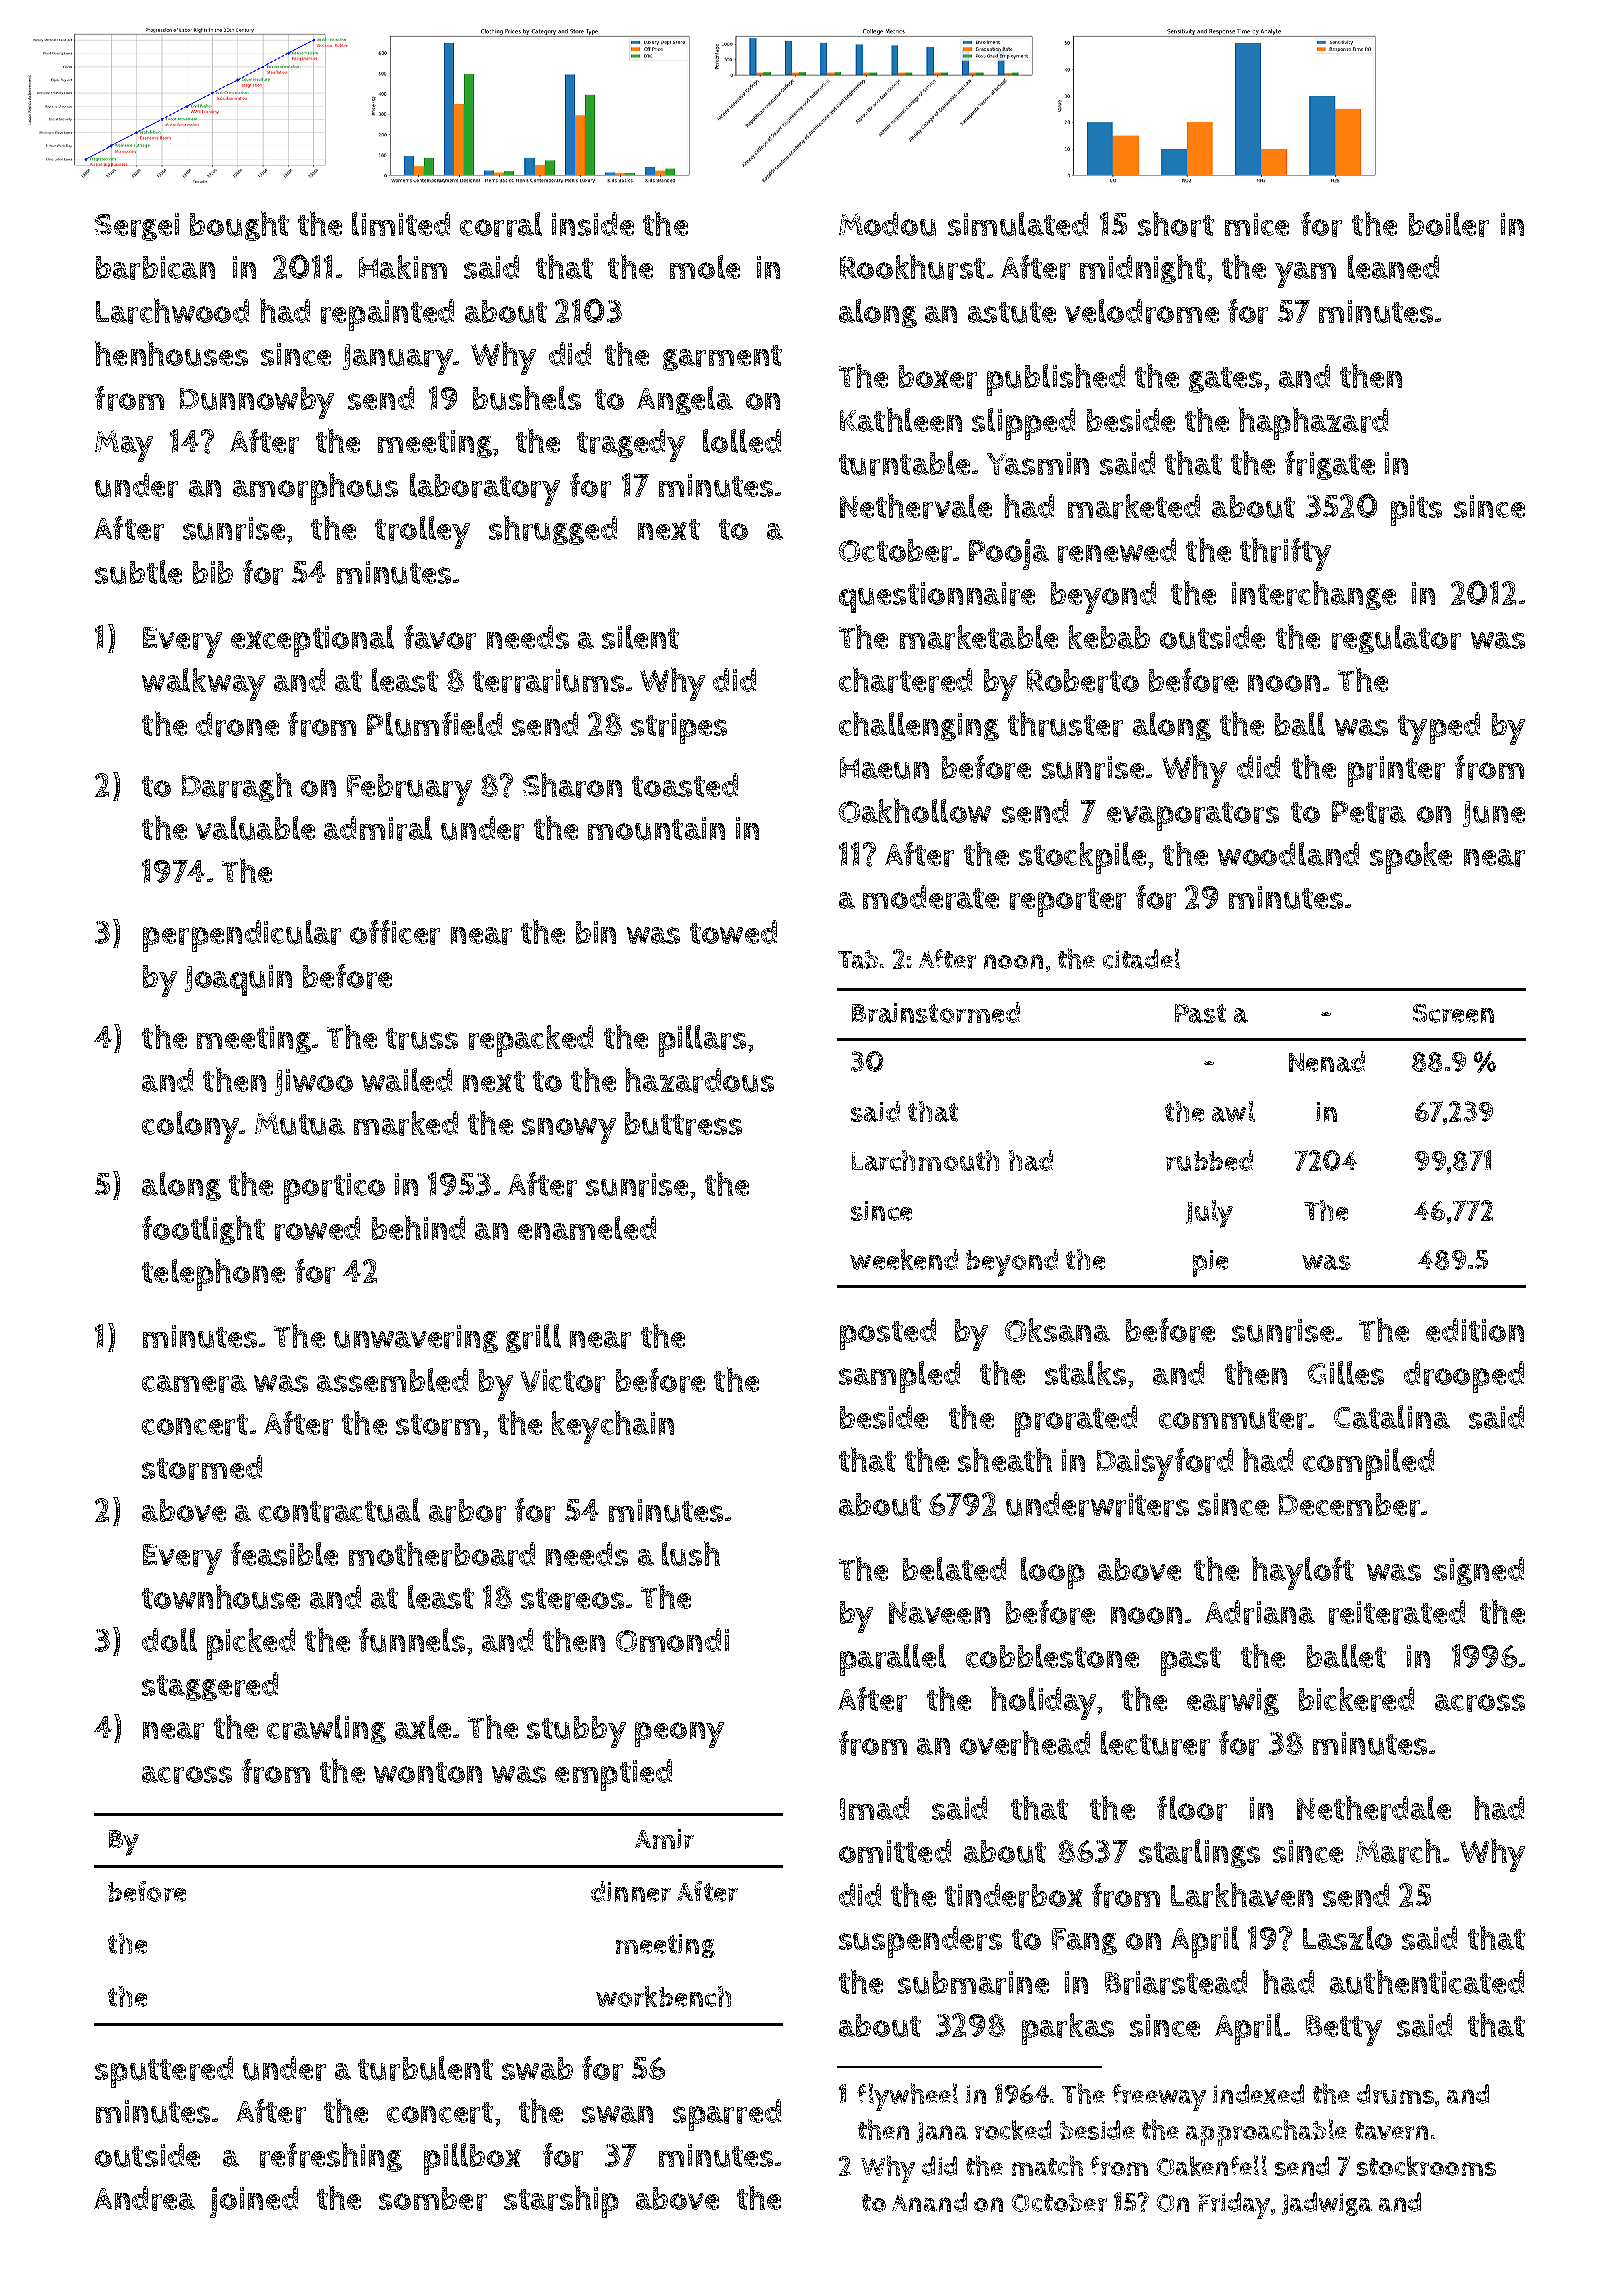  Describe the element at coordinates (210, 1686) in the document. I see `staggered` at that location.
